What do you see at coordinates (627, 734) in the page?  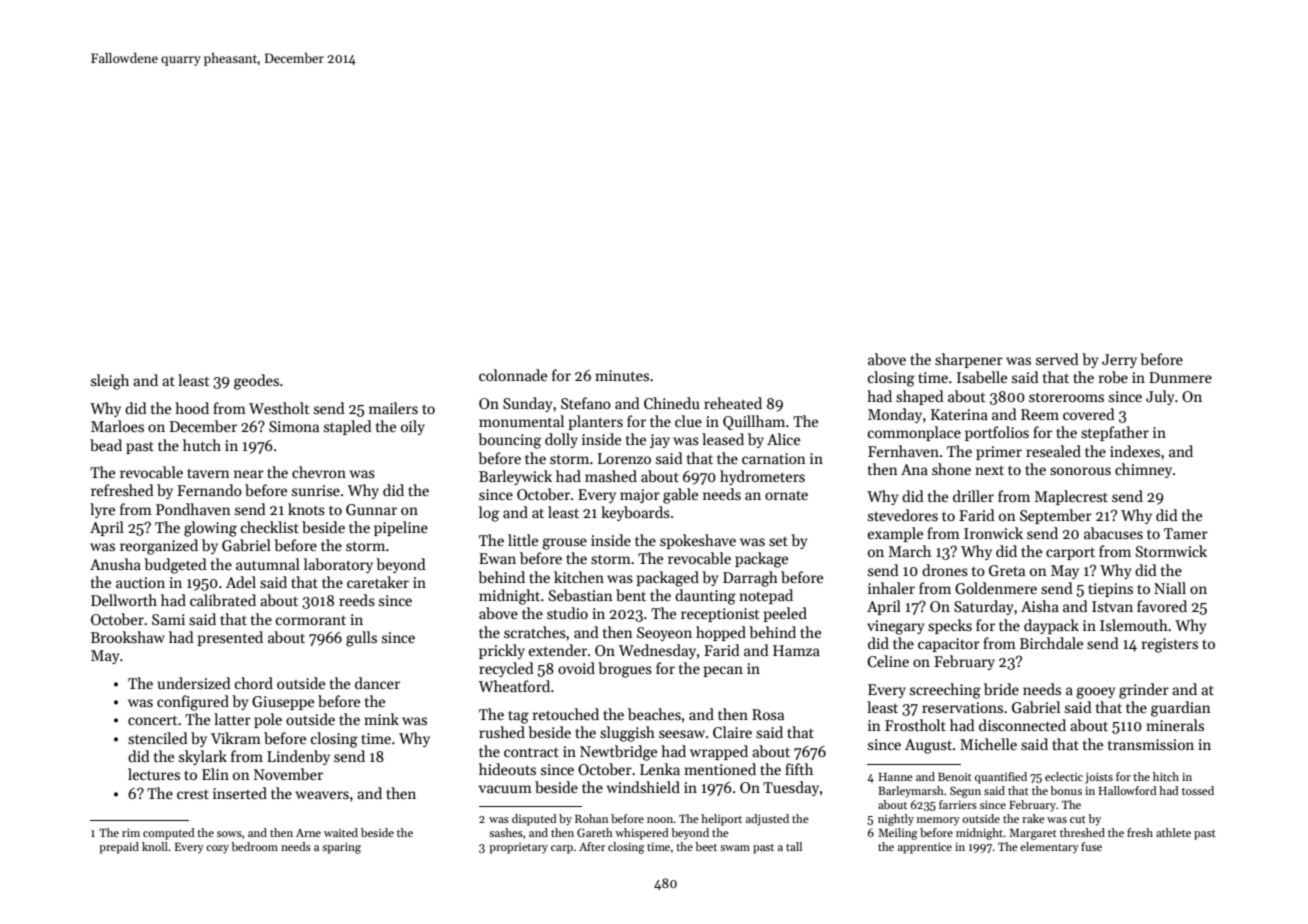 I see `sluggish` at bounding box center [627, 734].
